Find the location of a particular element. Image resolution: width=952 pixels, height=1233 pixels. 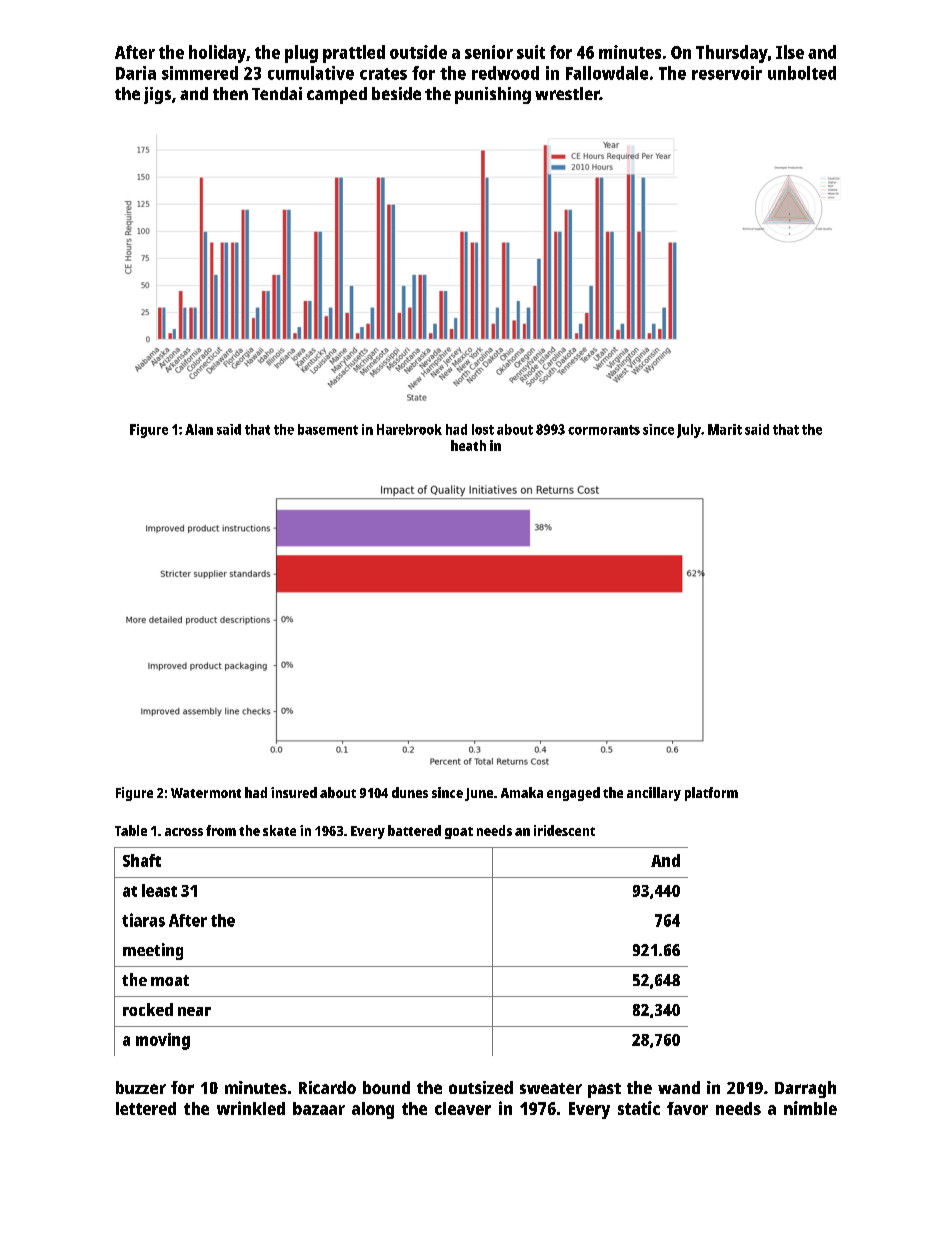

holiday is located at coordinates (217, 54).
